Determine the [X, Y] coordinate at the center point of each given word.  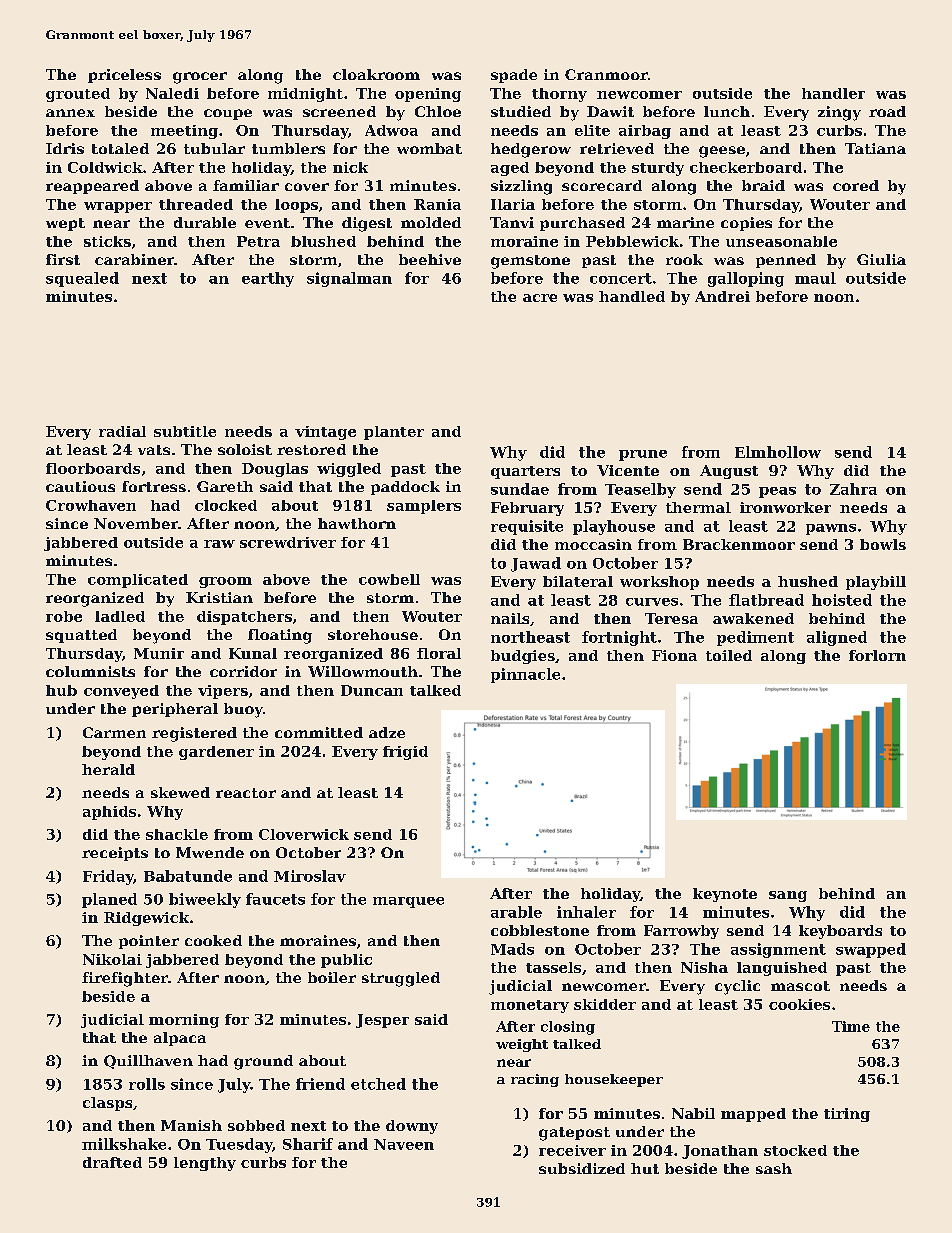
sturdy [658, 169]
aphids [109, 813]
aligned [837, 638]
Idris [65, 148]
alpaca [180, 1039]
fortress [154, 486]
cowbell [389, 579]
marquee [408, 902]
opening [428, 95]
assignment [778, 950]
